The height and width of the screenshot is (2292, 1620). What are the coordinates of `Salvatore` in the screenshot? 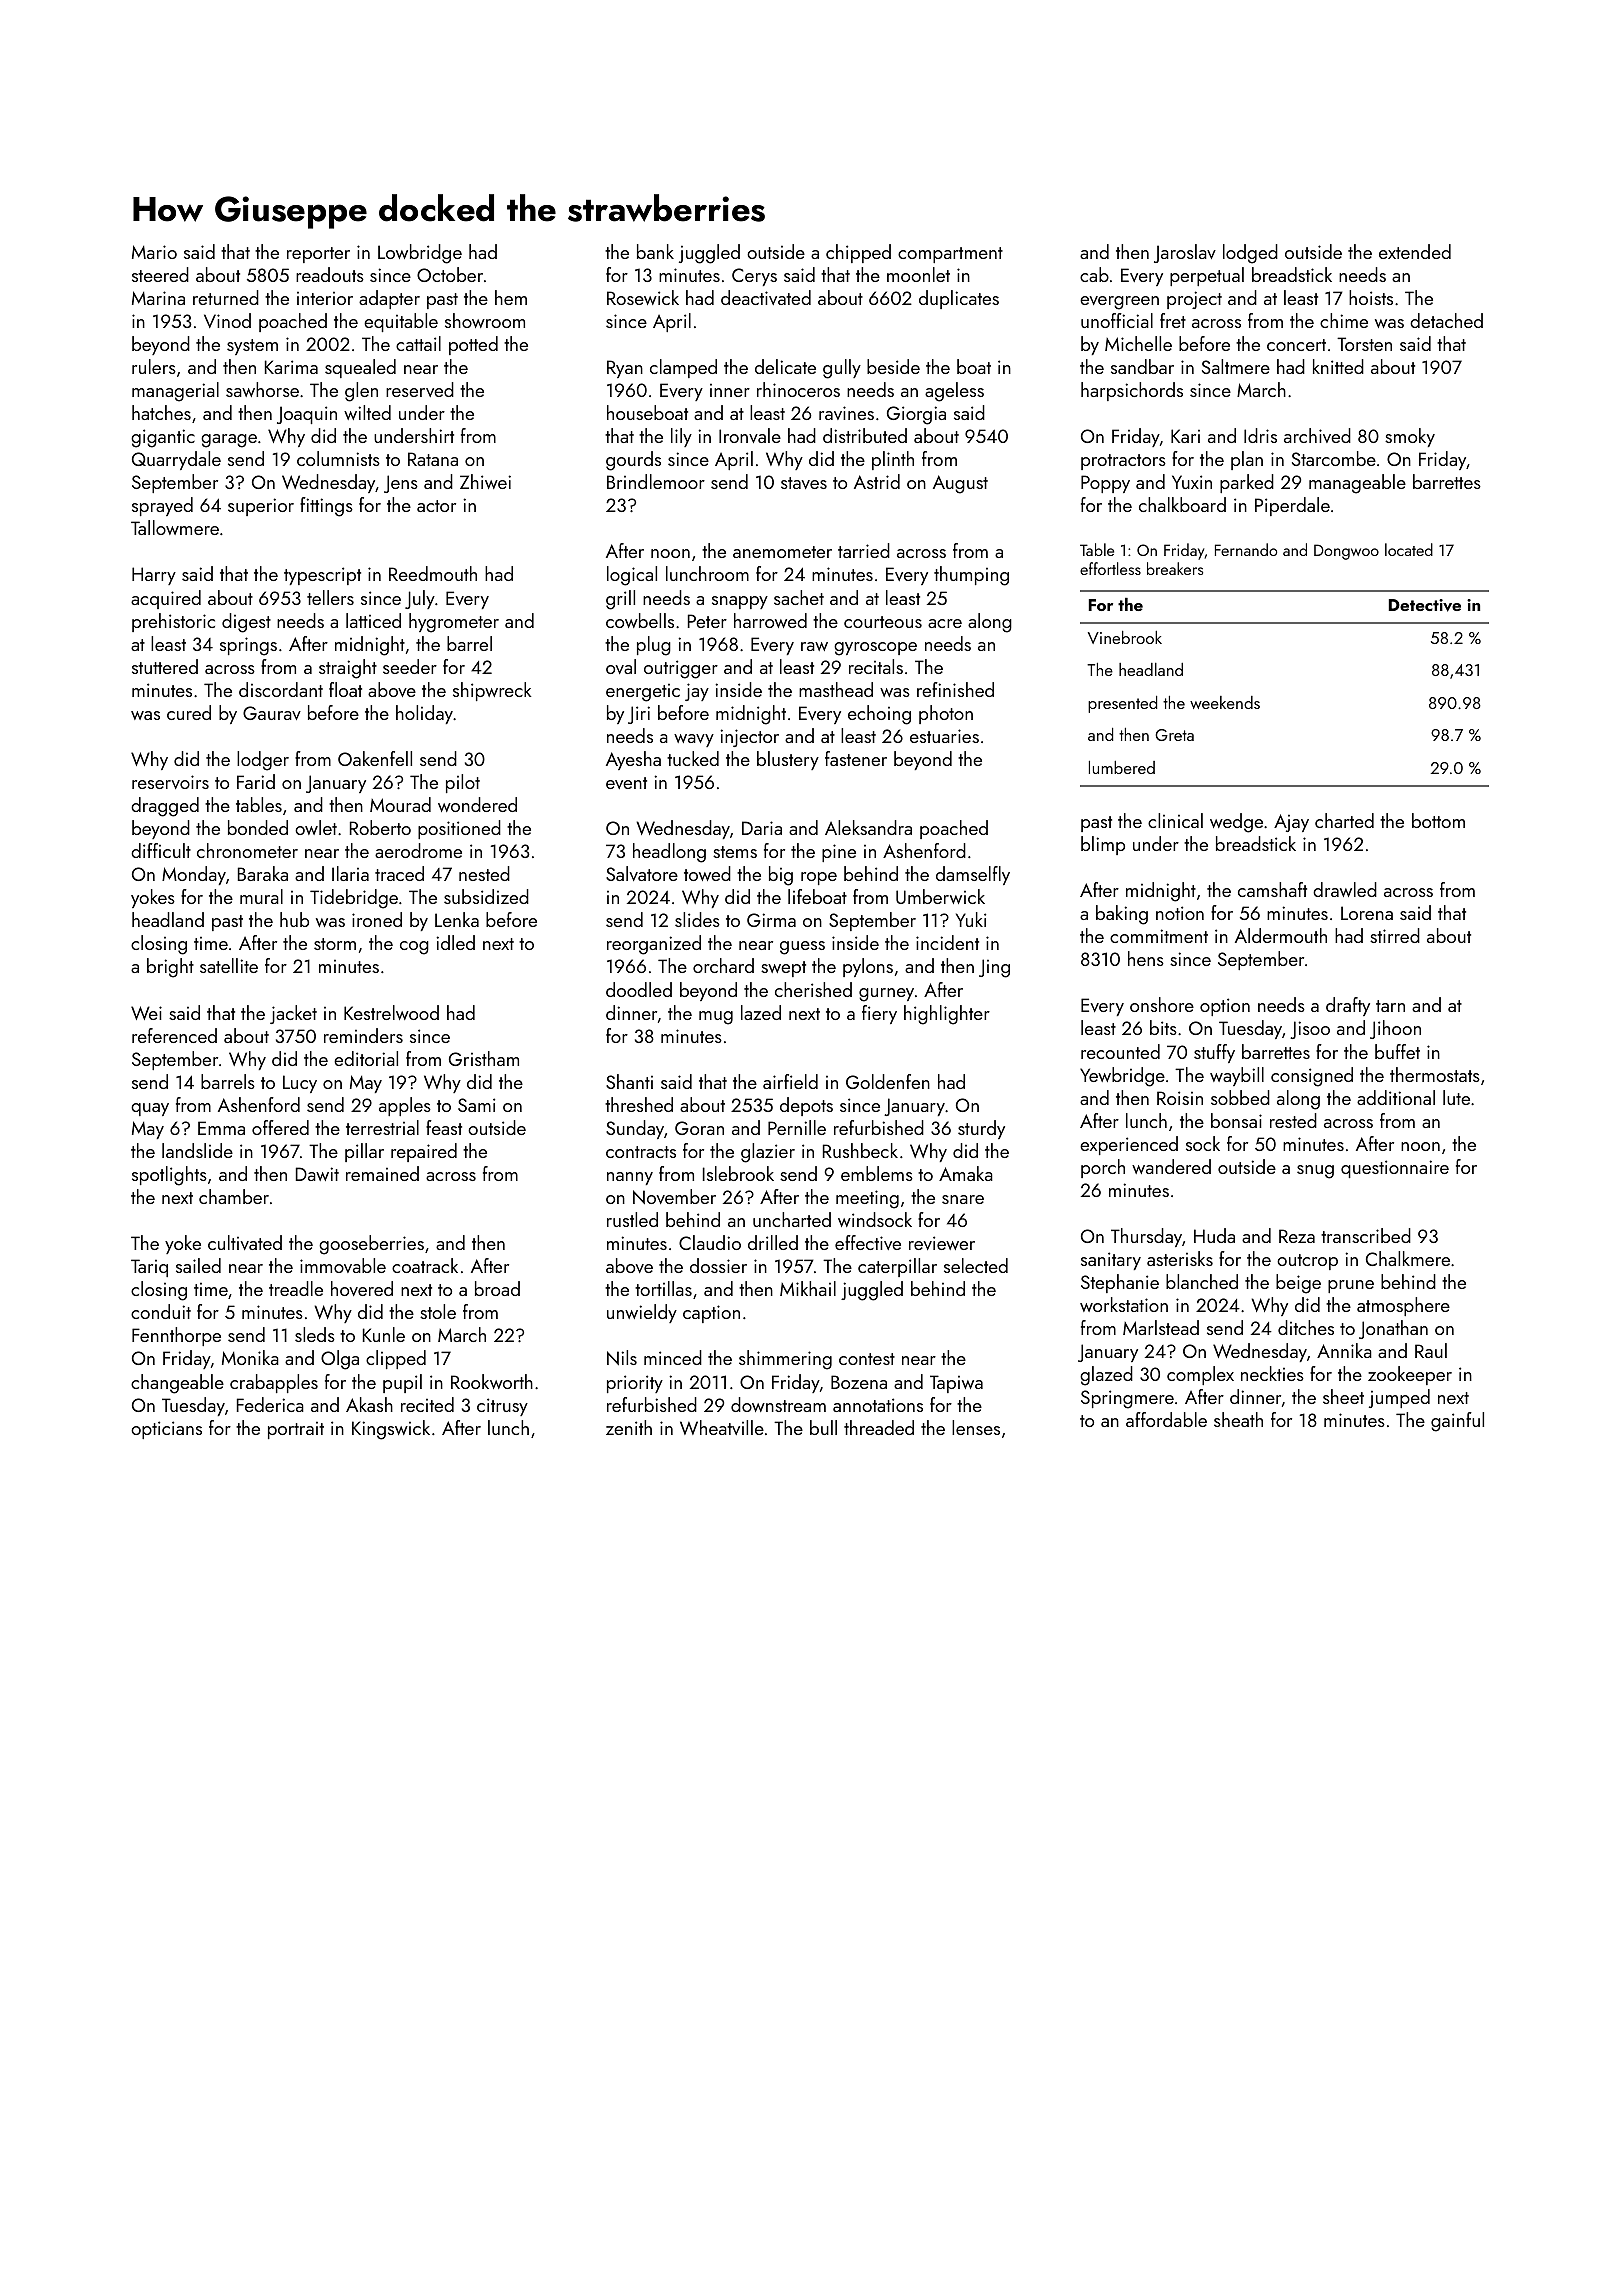 It's located at (642, 873).
